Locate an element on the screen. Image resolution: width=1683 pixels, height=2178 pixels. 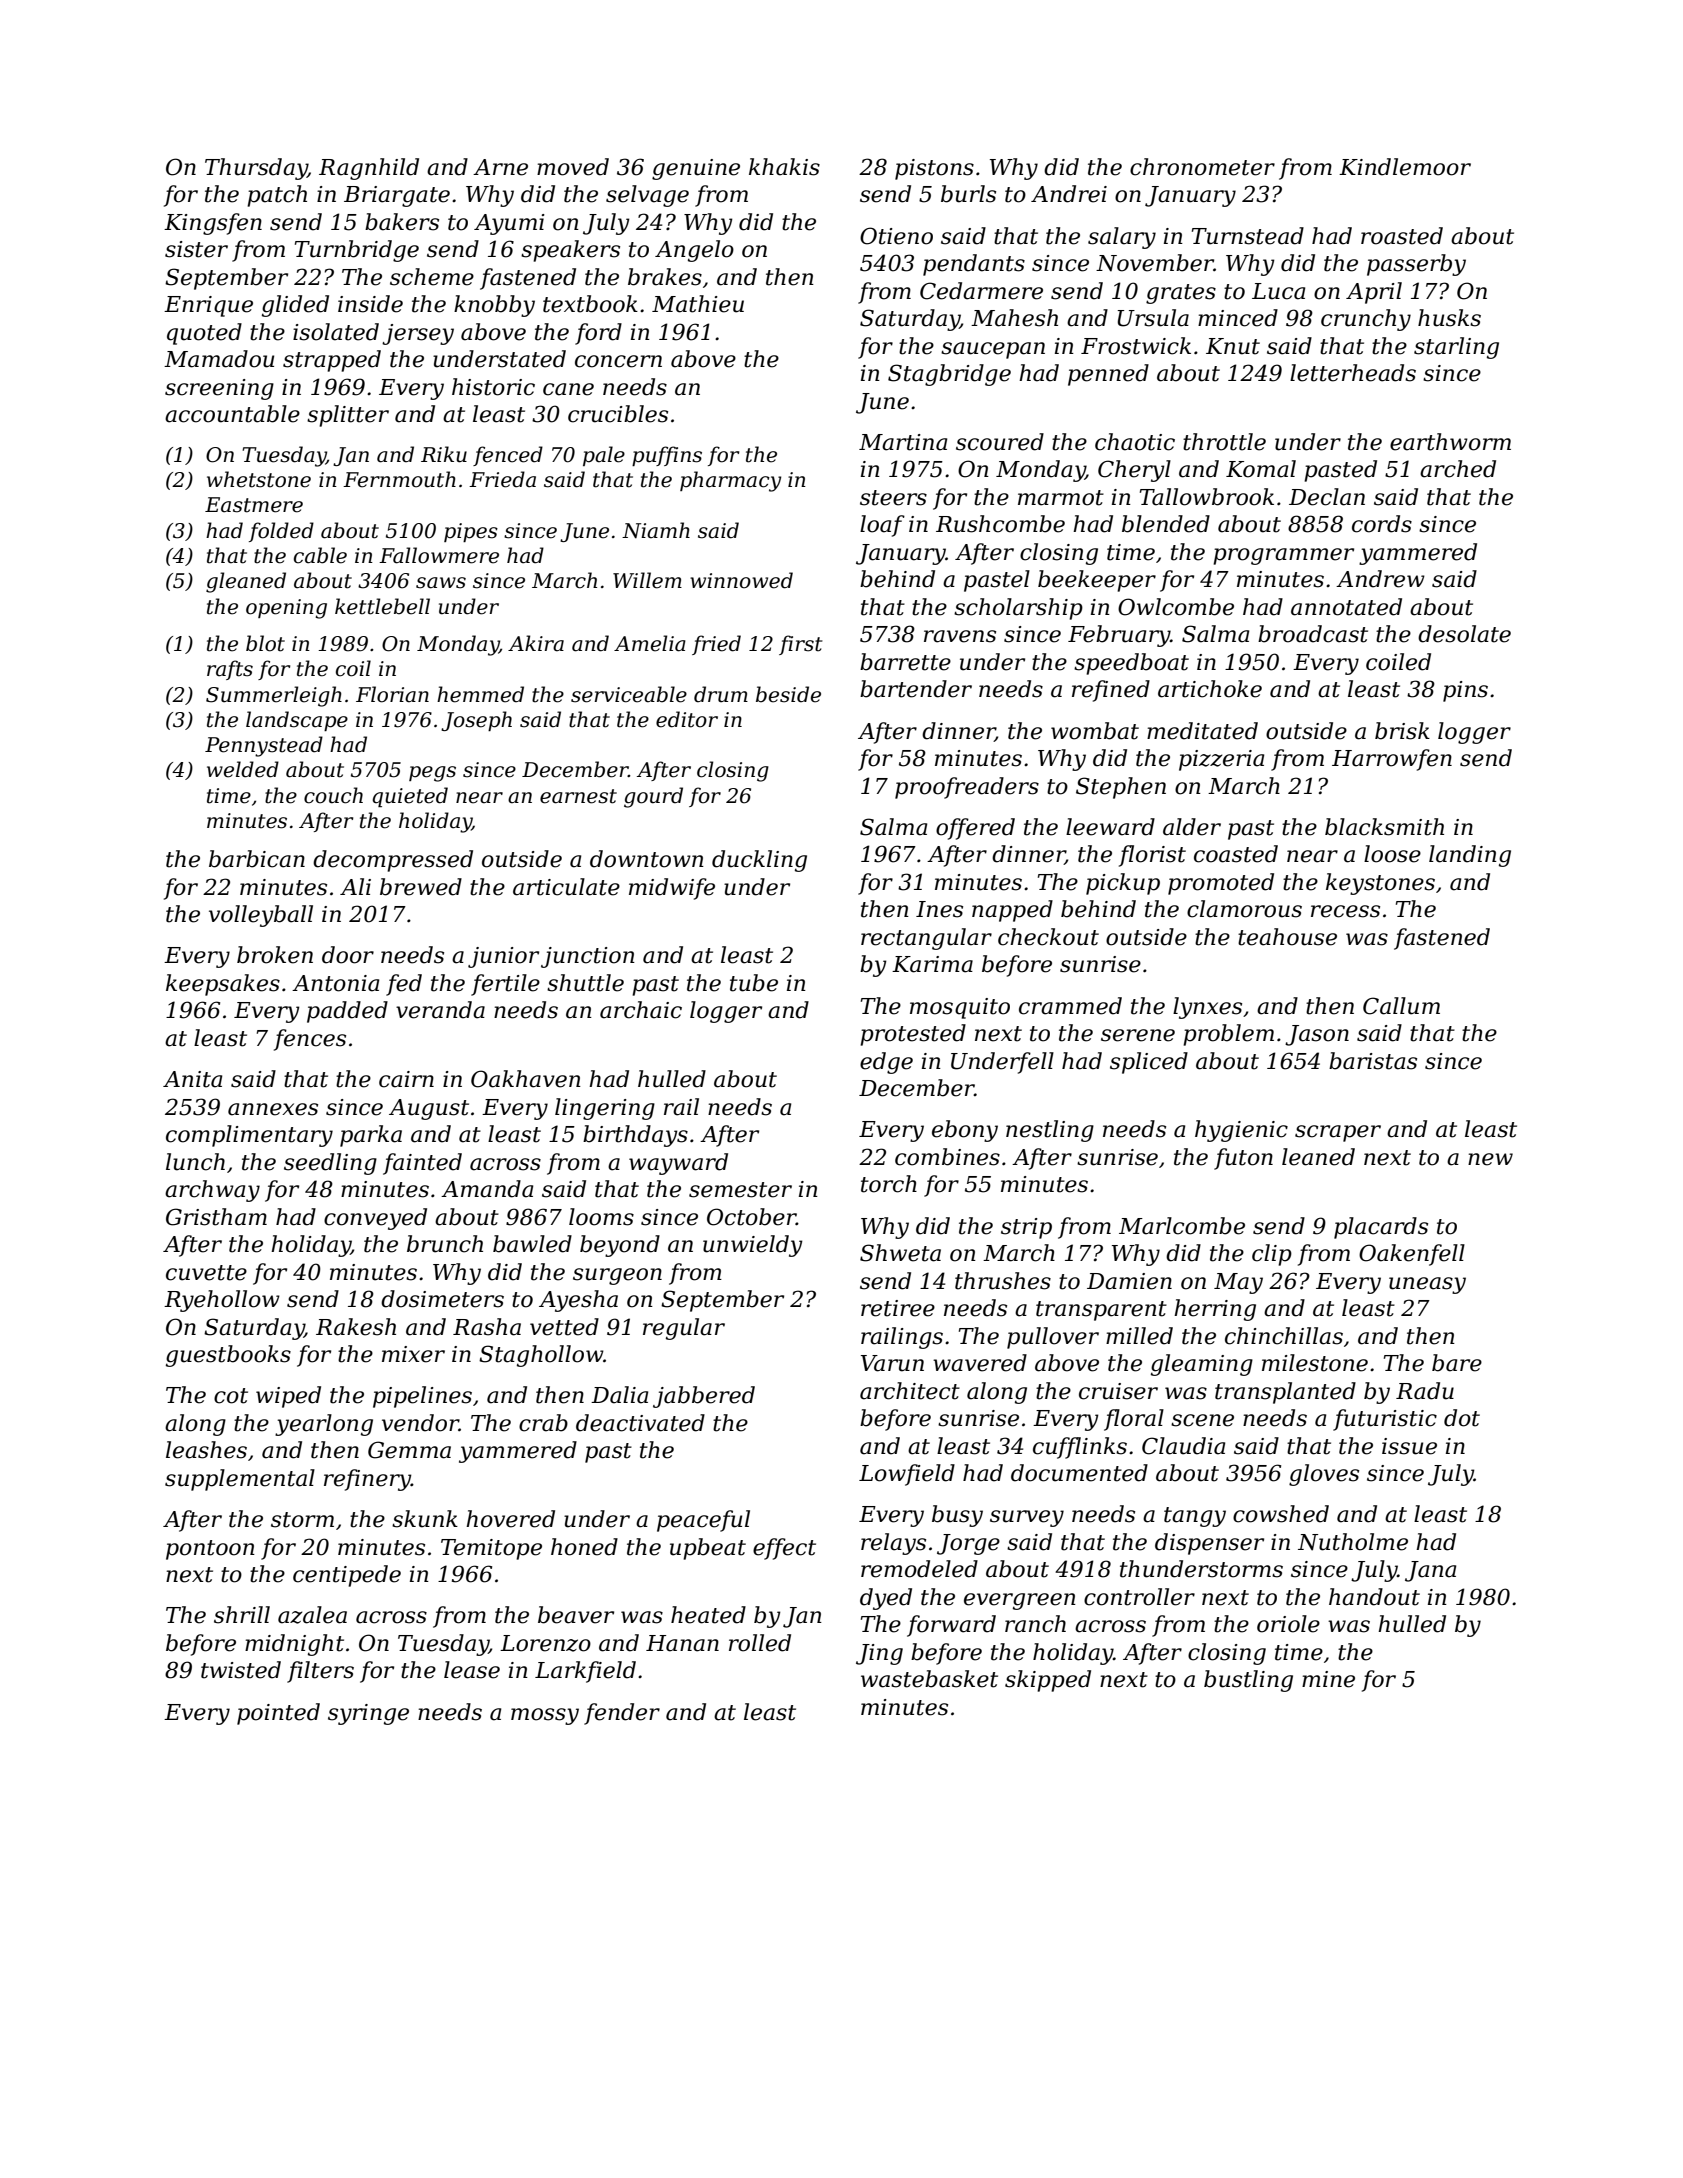
Akira is located at coordinates (536, 643).
